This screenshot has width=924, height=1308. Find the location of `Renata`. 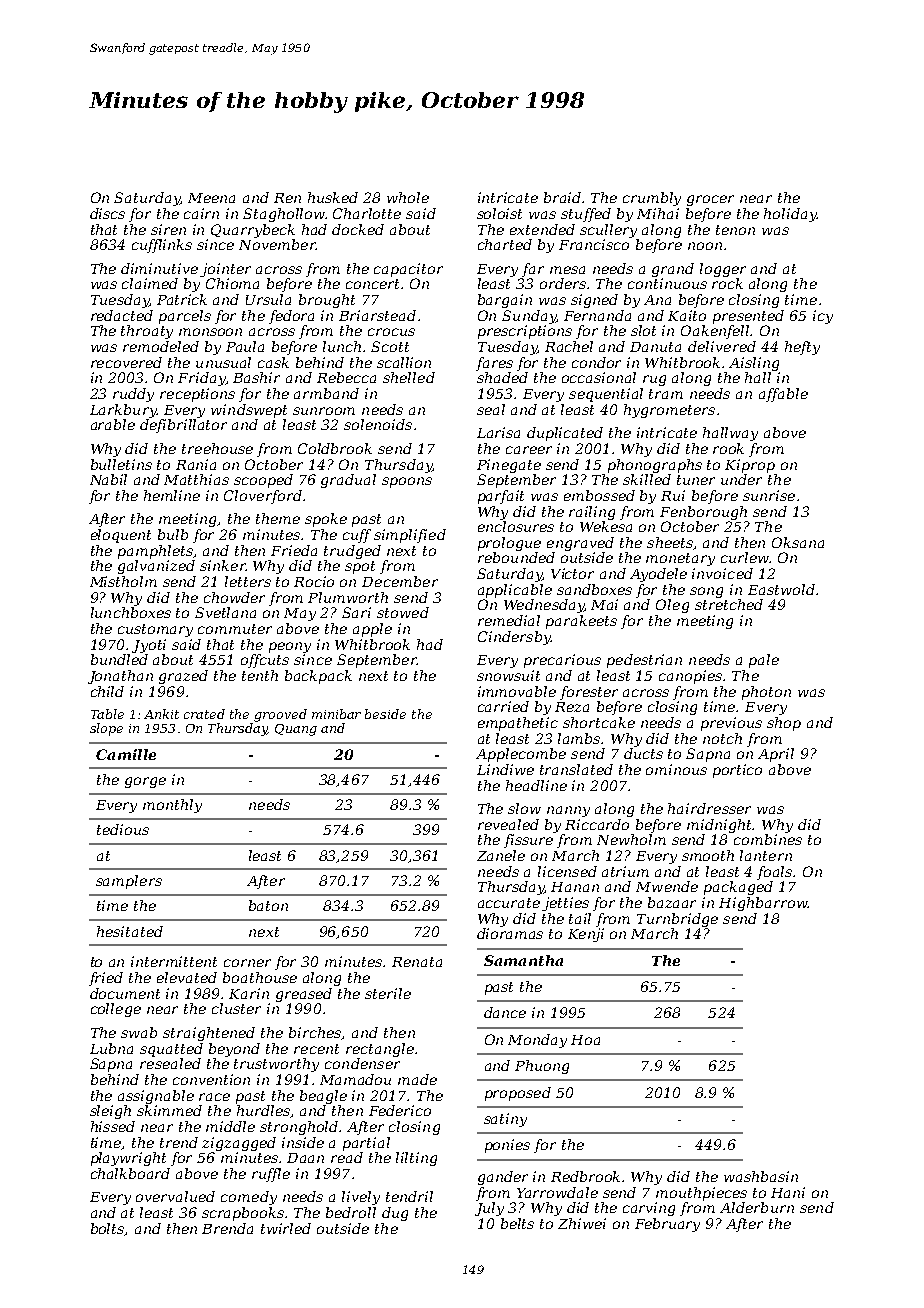

Renata is located at coordinates (417, 962).
